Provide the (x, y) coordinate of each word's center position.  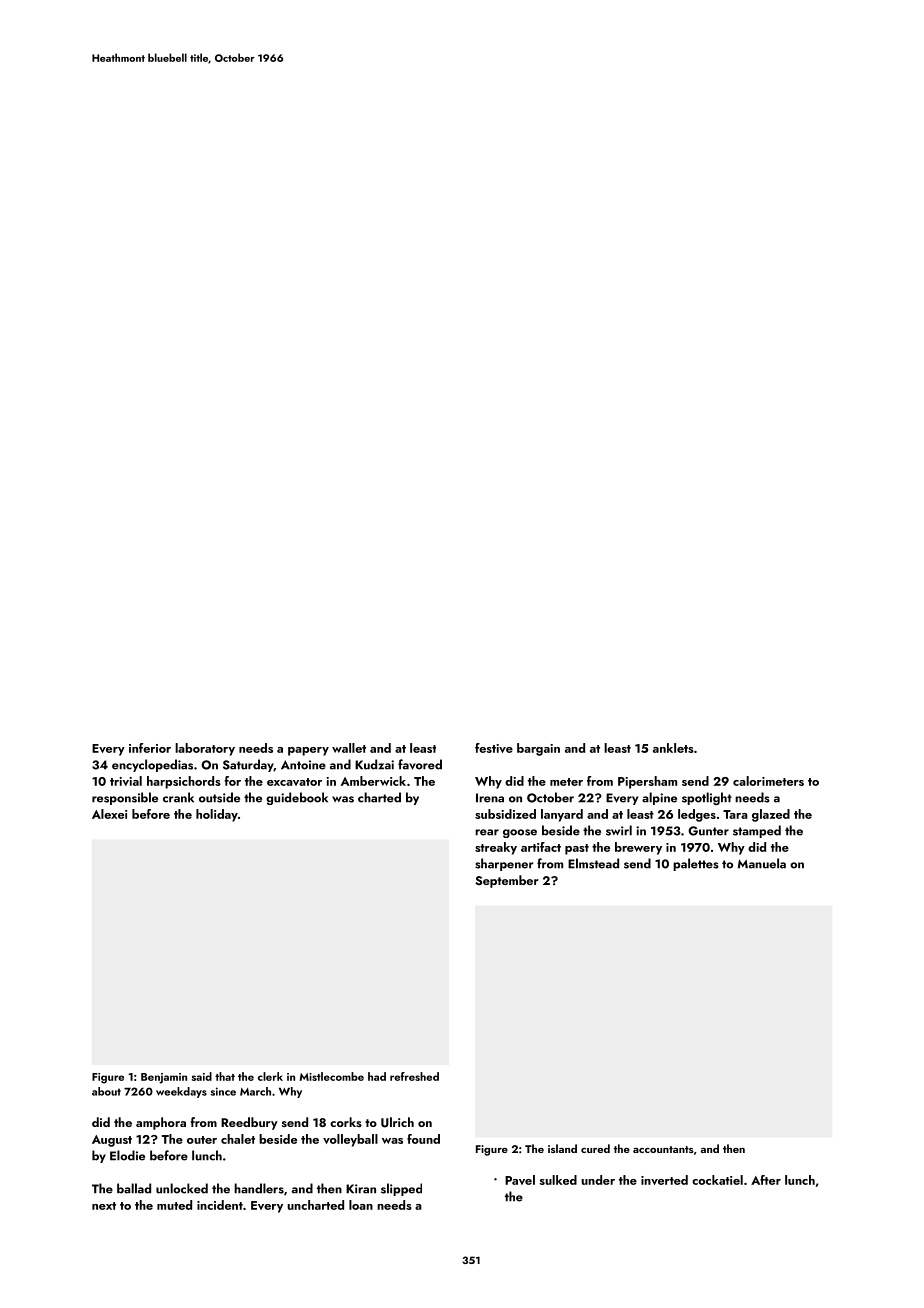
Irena (490, 798)
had (377, 1076)
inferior (150, 748)
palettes (696, 864)
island (562, 1148)
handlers (259, 1188)
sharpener (504, 864)
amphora (161, 1123)
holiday (217, 815)
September (507, 881)
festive (494, 748)
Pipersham (647, 782)
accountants (663, 1149)
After (766, 1180)
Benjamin (164, 1078)
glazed (771, 815)
